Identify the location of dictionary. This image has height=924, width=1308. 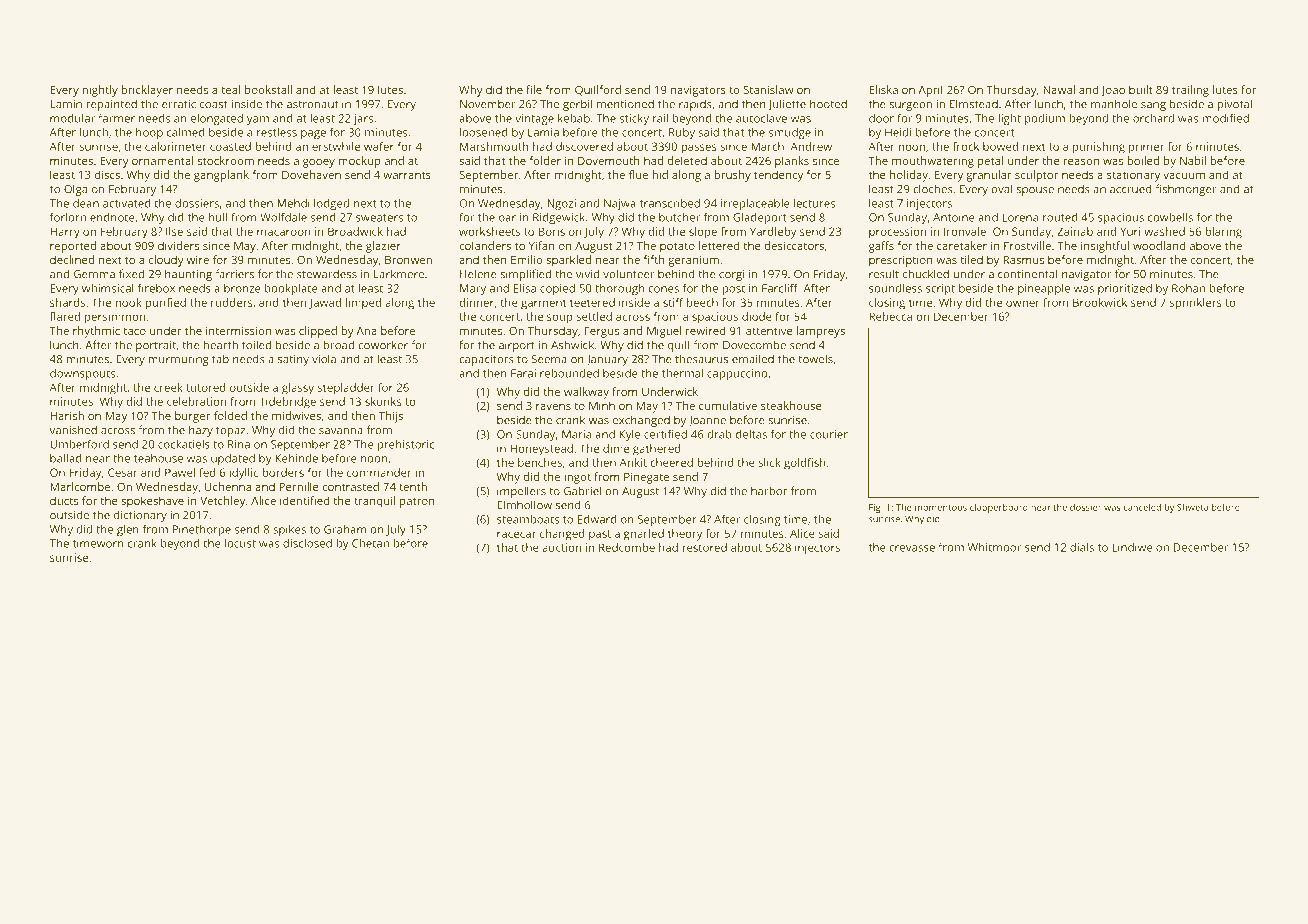
(140, 516).
